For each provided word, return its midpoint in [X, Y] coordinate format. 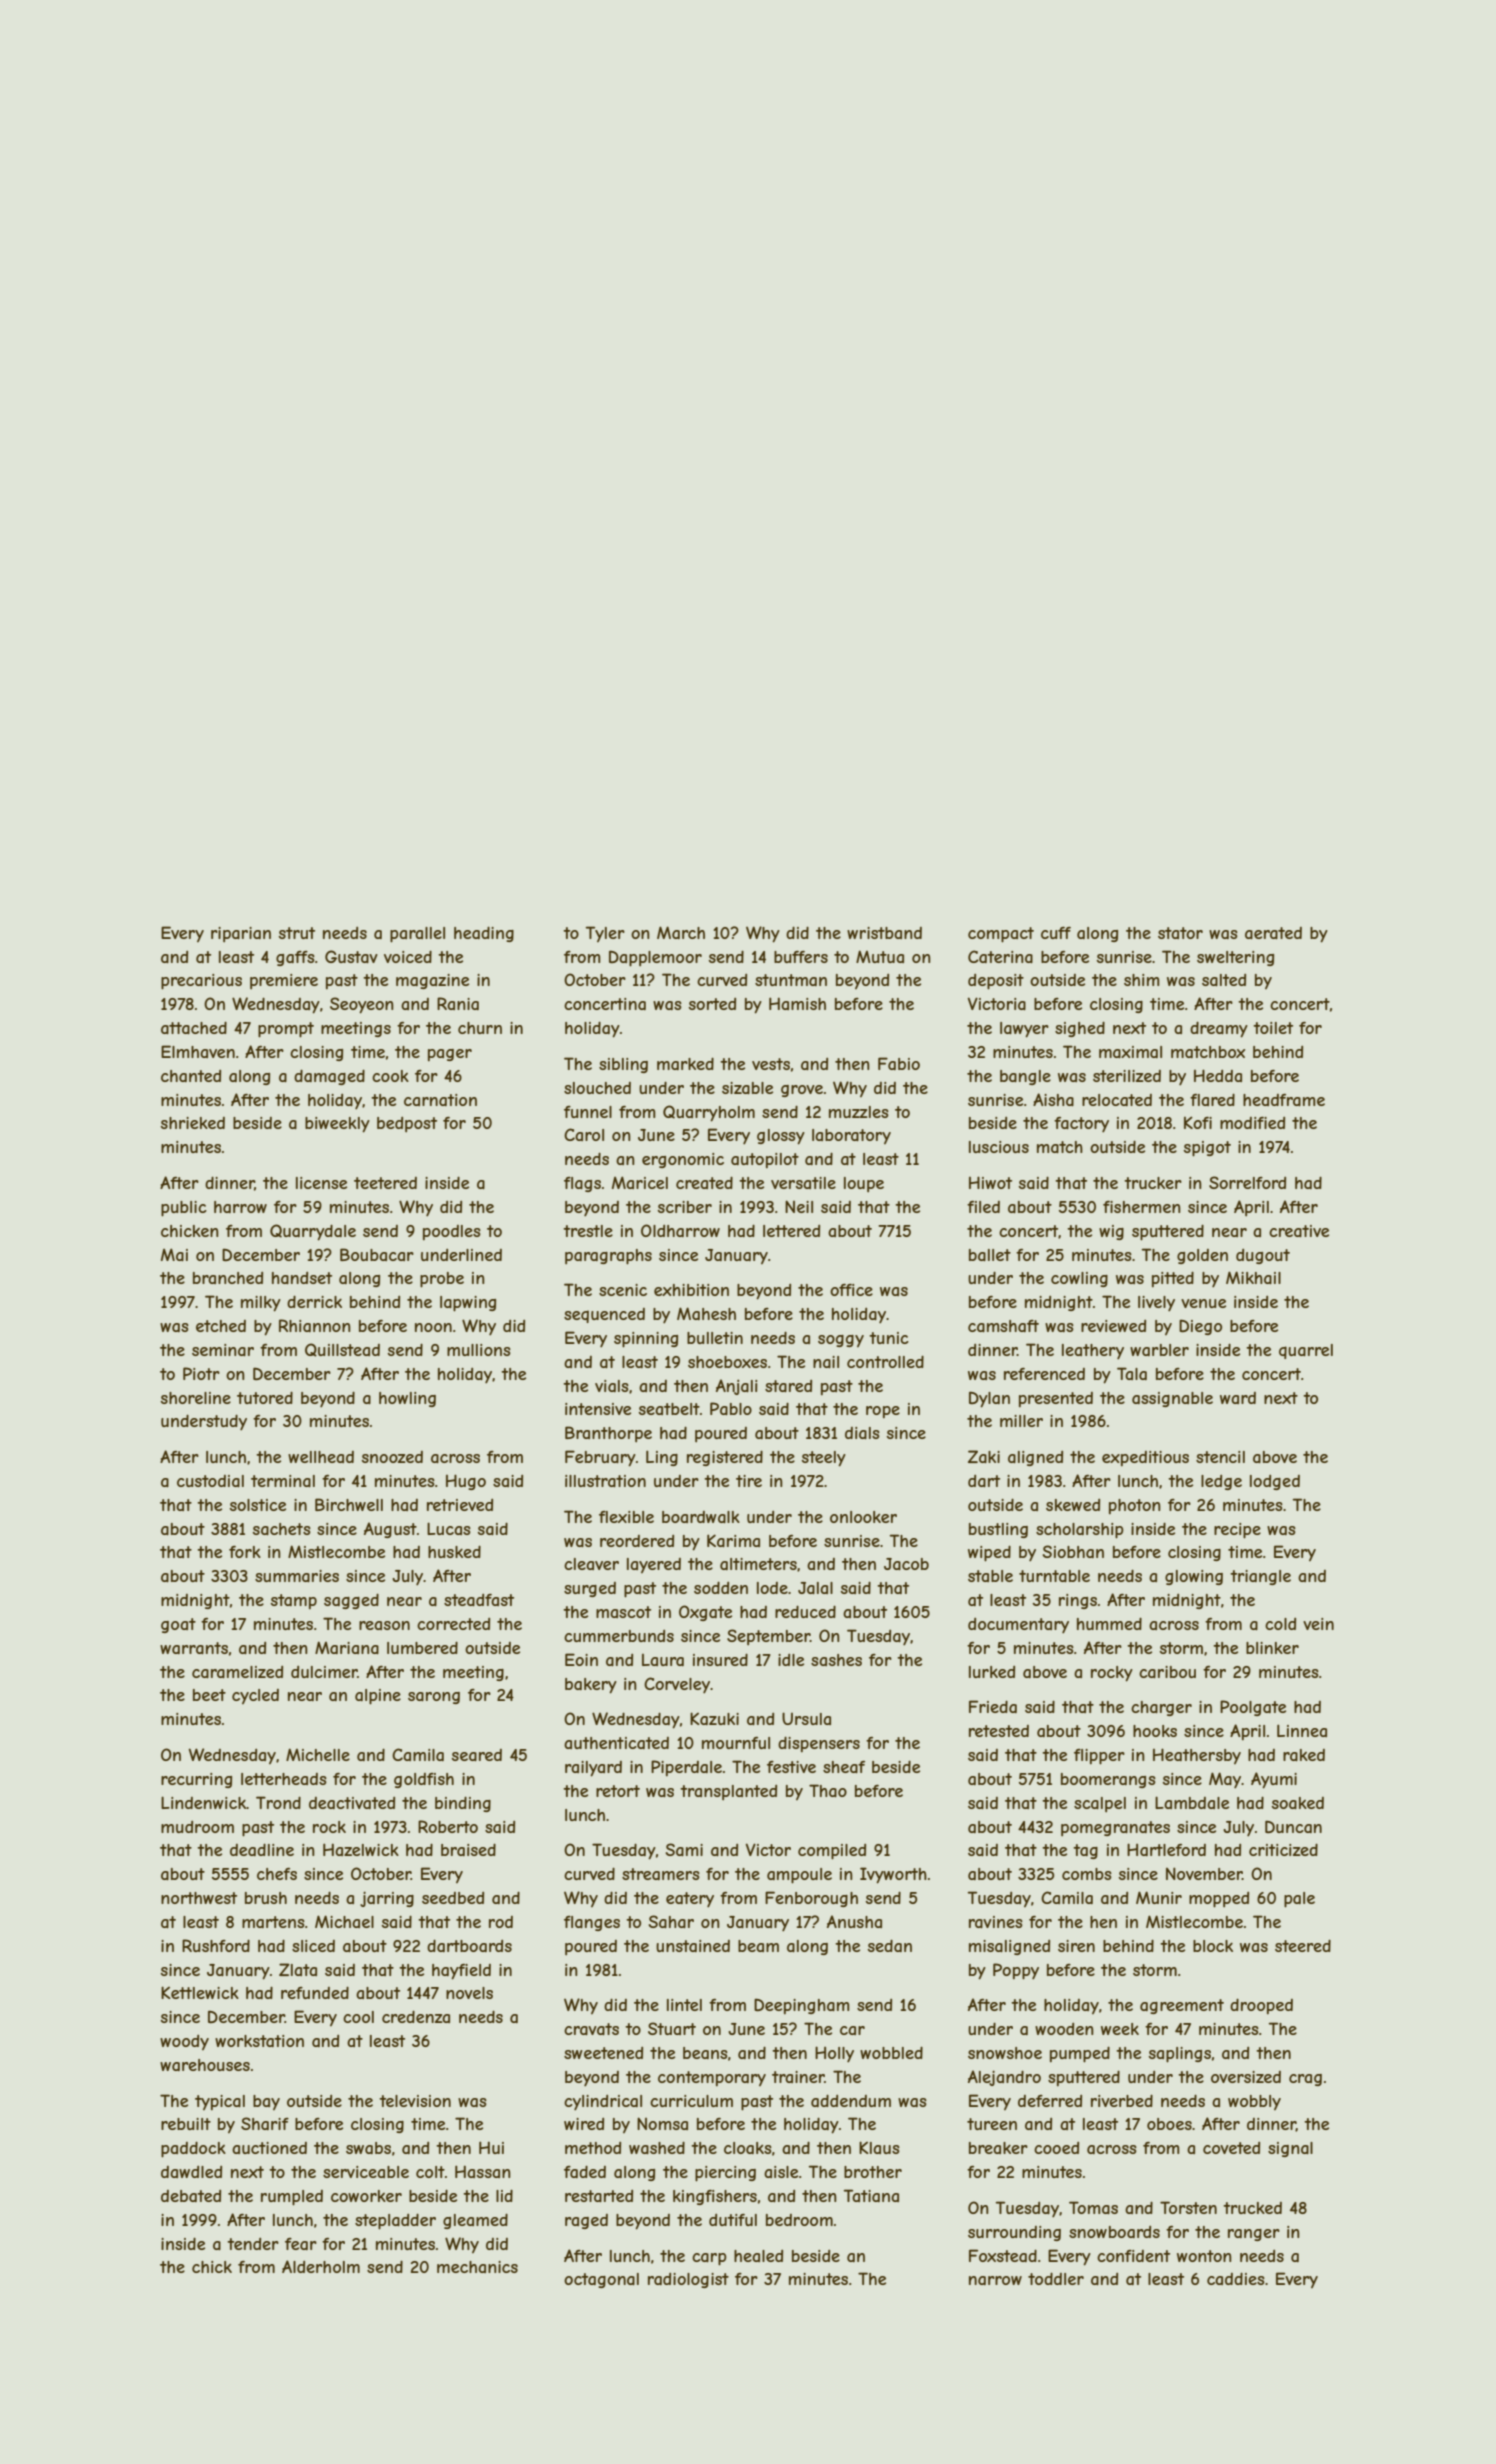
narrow [995, 2280]
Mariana [347, 1647]
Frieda [993, 1706]
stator [1180, 933]
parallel [417, 935]
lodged [1275, 1482]
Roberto [448, 1826]
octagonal [601, 2280]
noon [433, 1327]
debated [191, 2196]
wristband [884, 933]
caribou [1167, 1672]
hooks [1155, 1731]
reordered [637, 1541]
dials [862, 1433]
